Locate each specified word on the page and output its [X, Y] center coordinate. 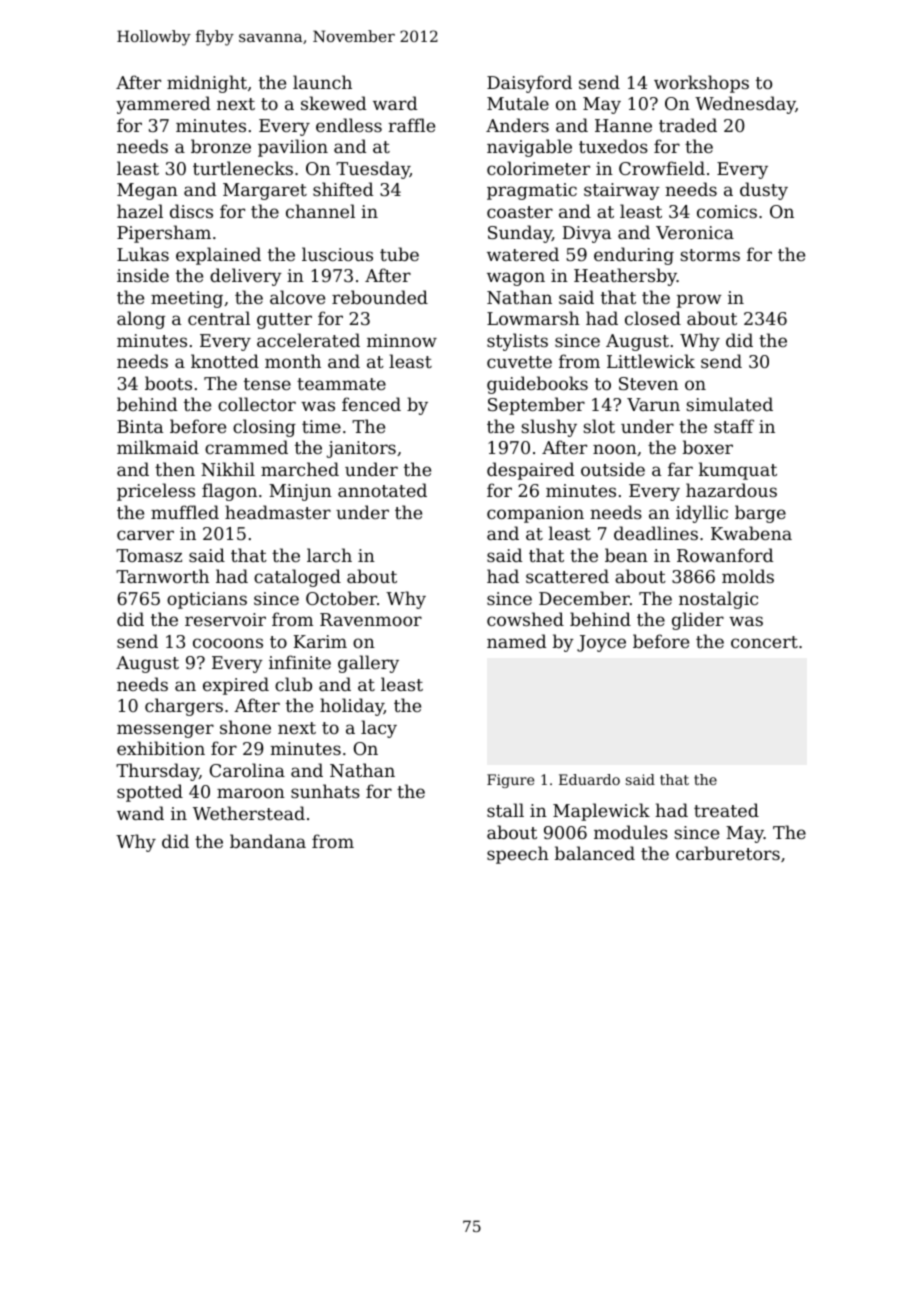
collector [257, 404]
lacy [379, 729]
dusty [764, 191]
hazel [140, 211]
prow [699, 301]
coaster [520, 212]
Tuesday [373, 170]
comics [727, 211]
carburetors [728, 853]
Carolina [247, 770]
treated [726, 810]
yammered [163, 105]
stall [505, 810]
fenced [371, 404]
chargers [184, 707]
